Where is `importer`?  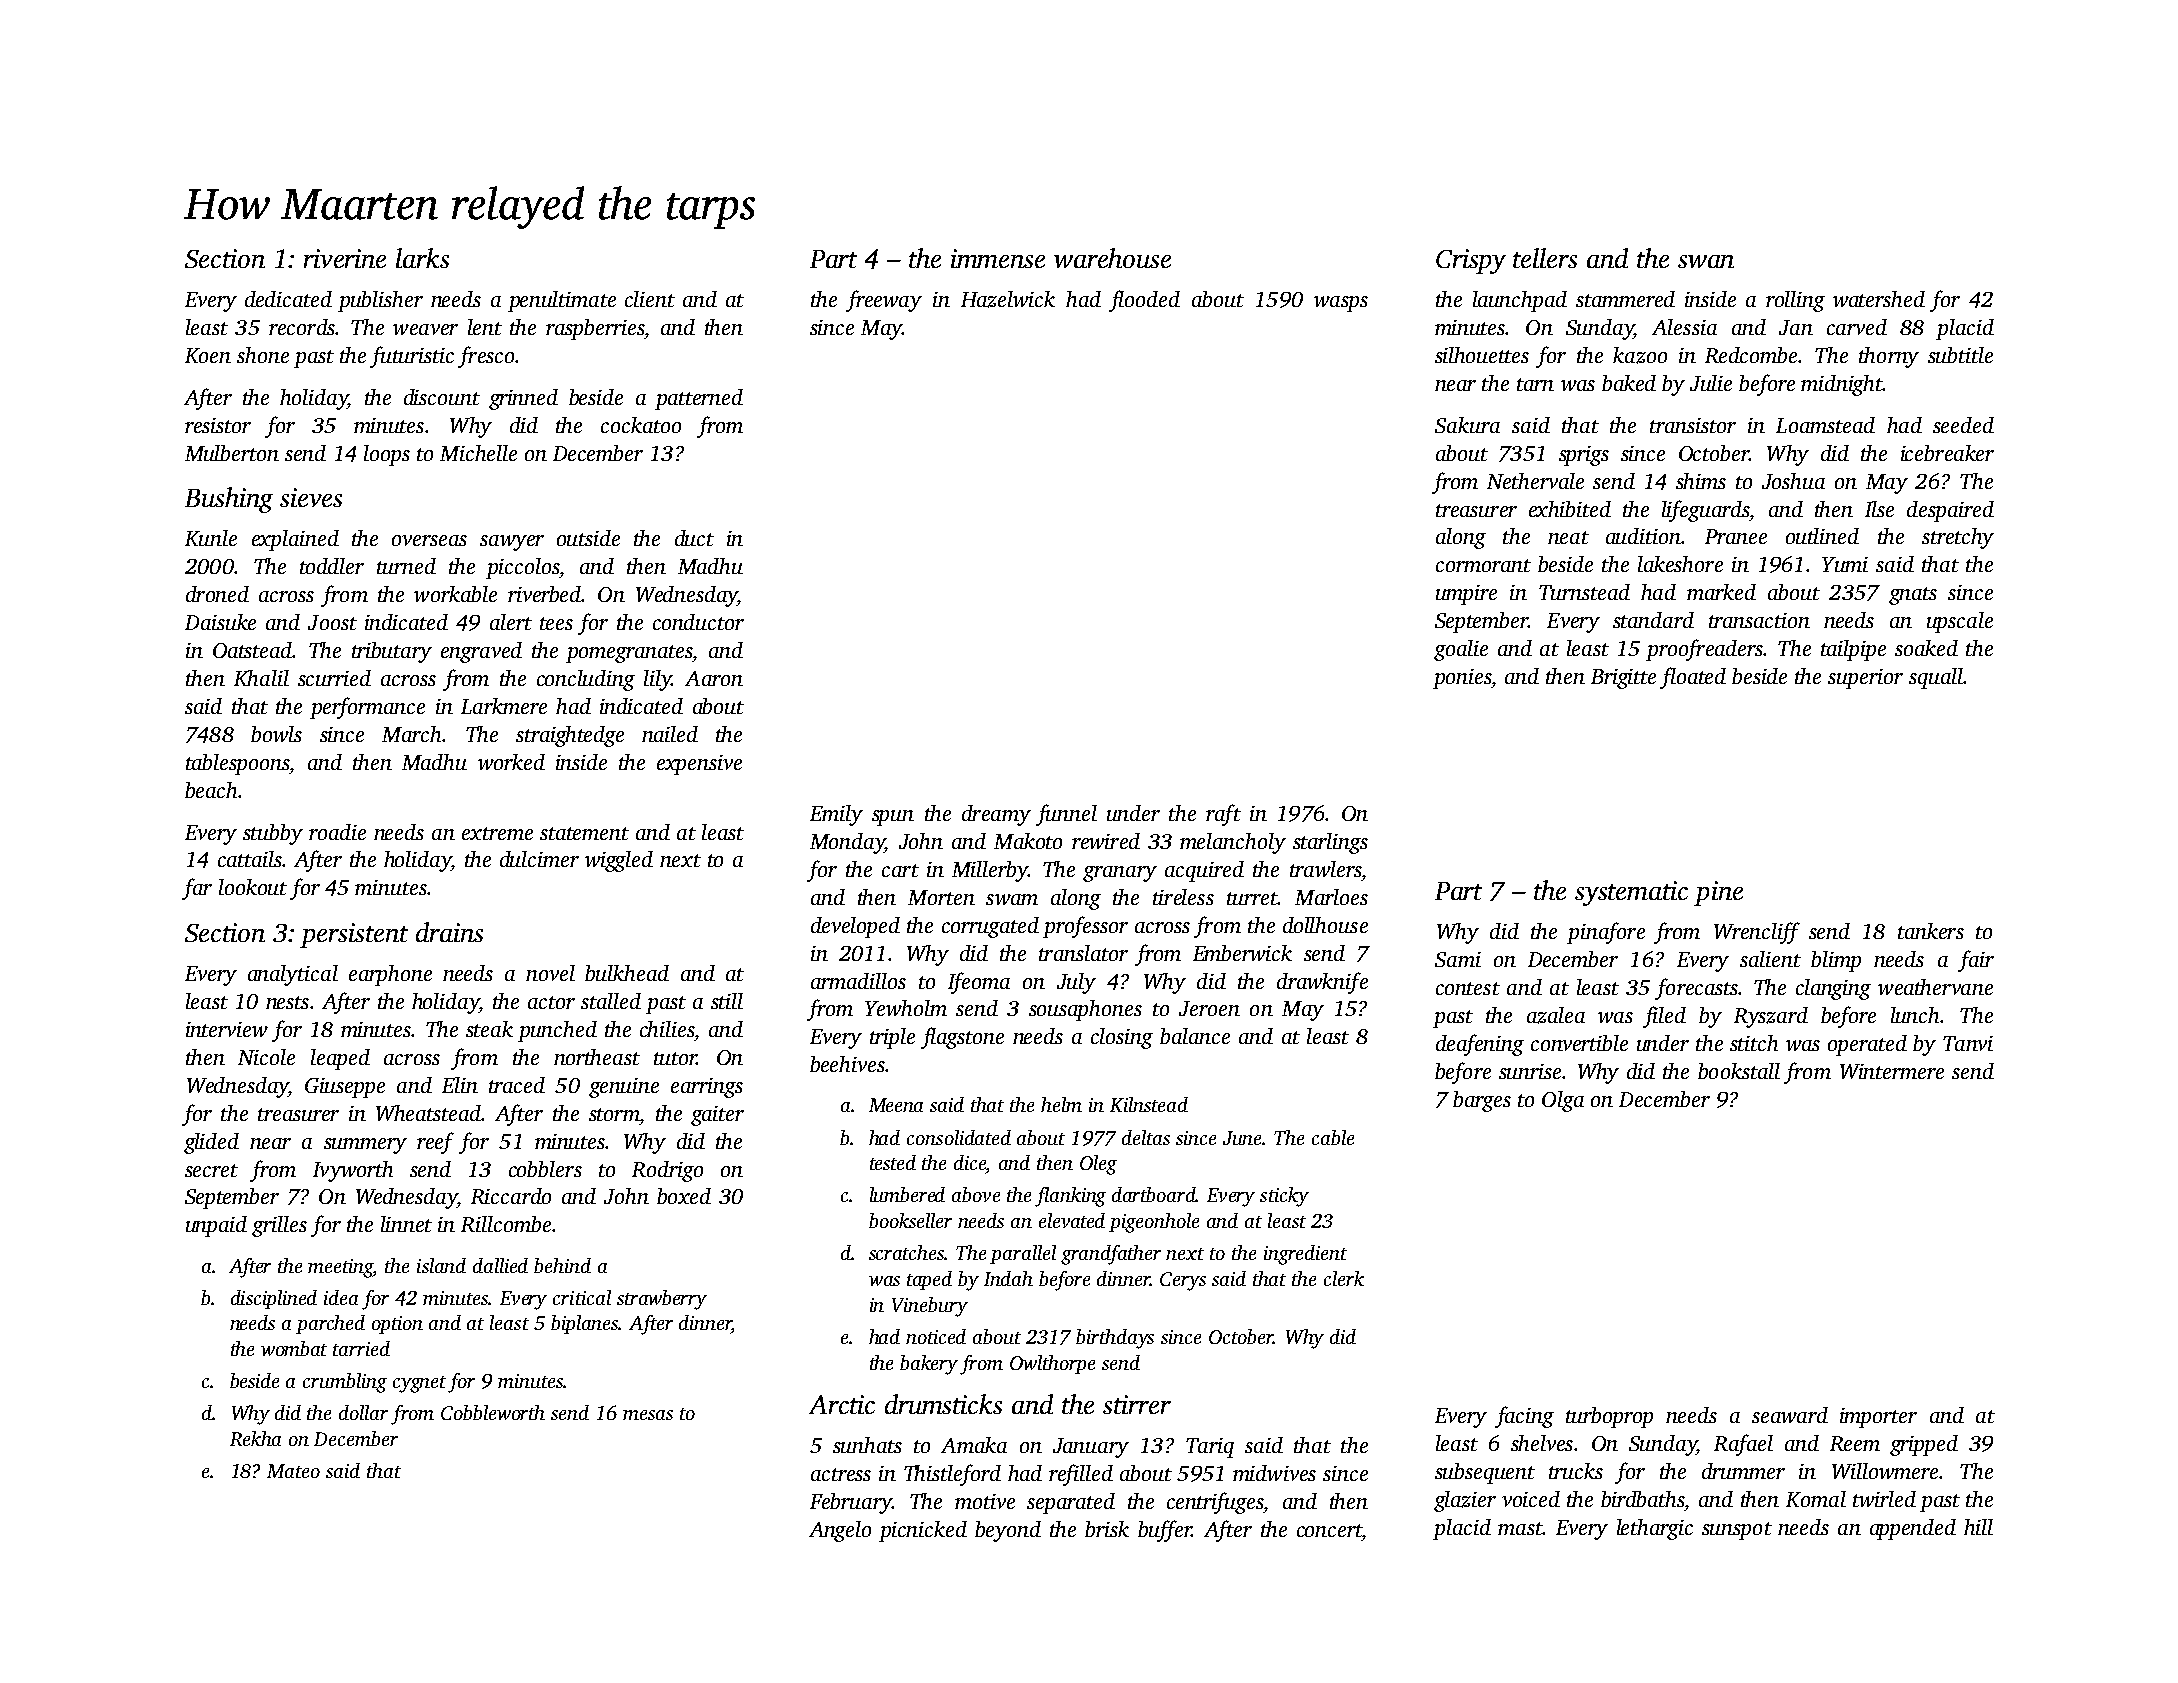 importer is located at coordinates (1878, 1418).
